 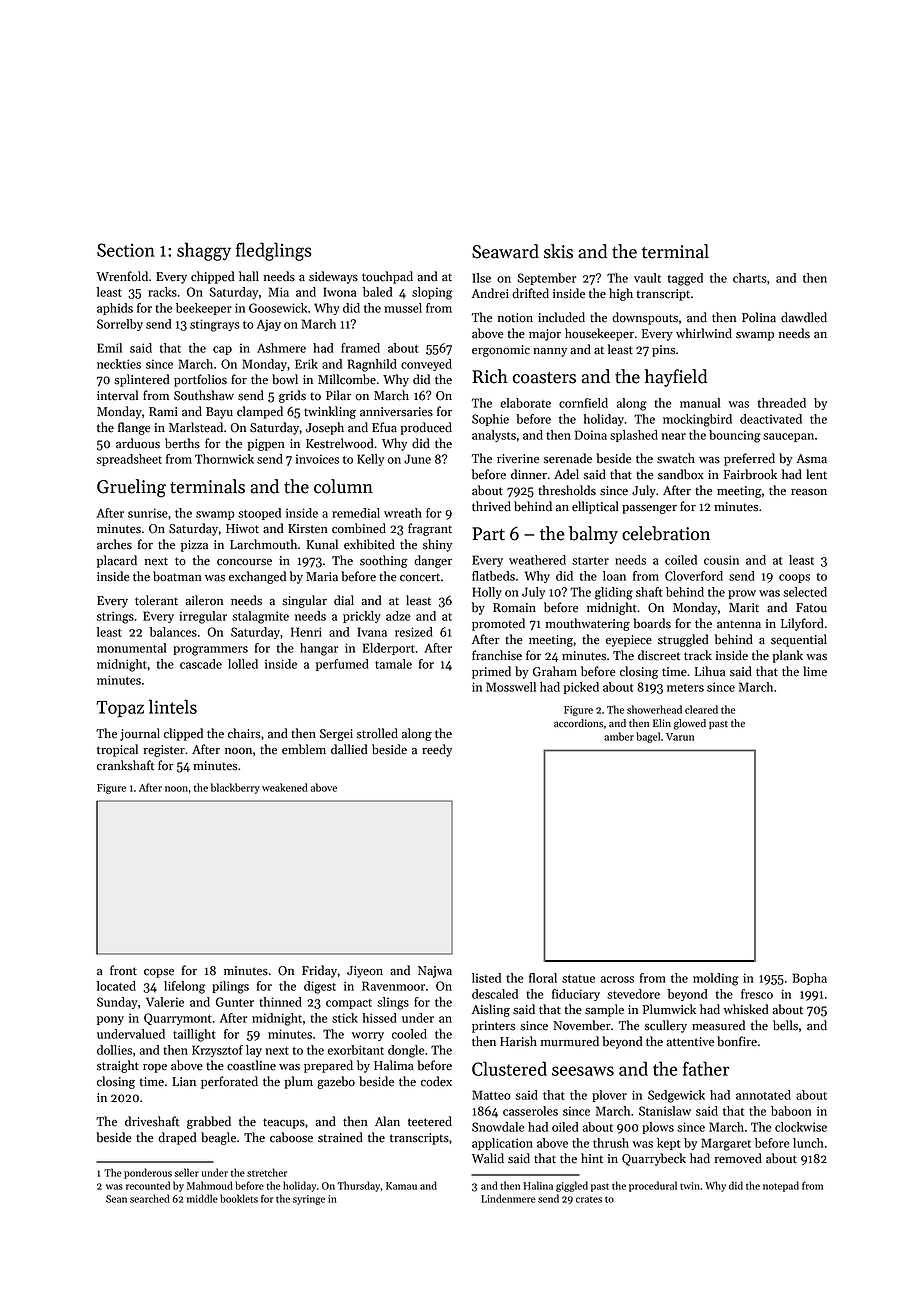 What do you see at coordinates (694, 576) in the page?
I see `Cloverford` at bounding box center [694, 576].
